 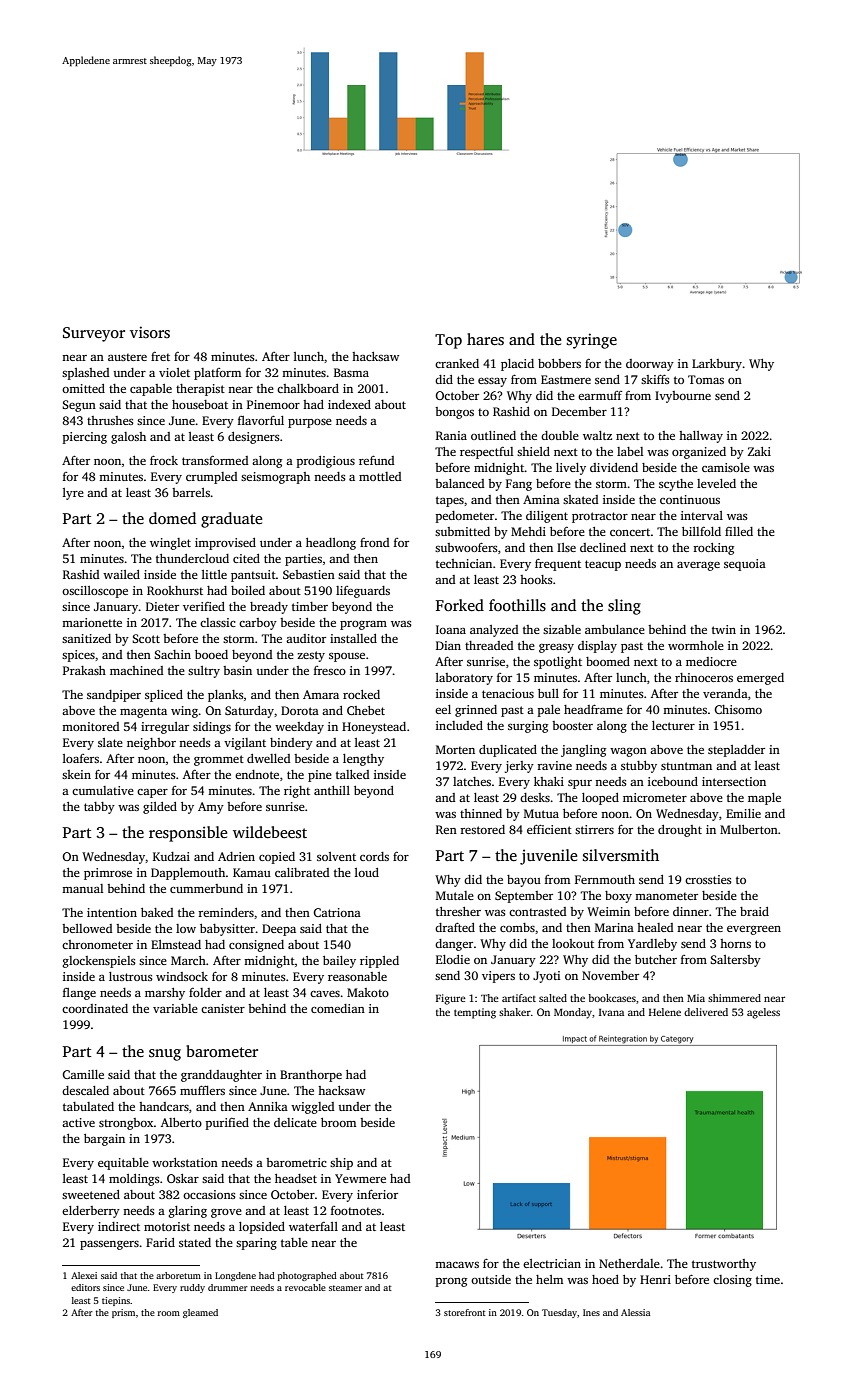 What do you see at coordinates (691, 911) in the screenshot?
I see `dinner` at bounding box center [691, 911].
